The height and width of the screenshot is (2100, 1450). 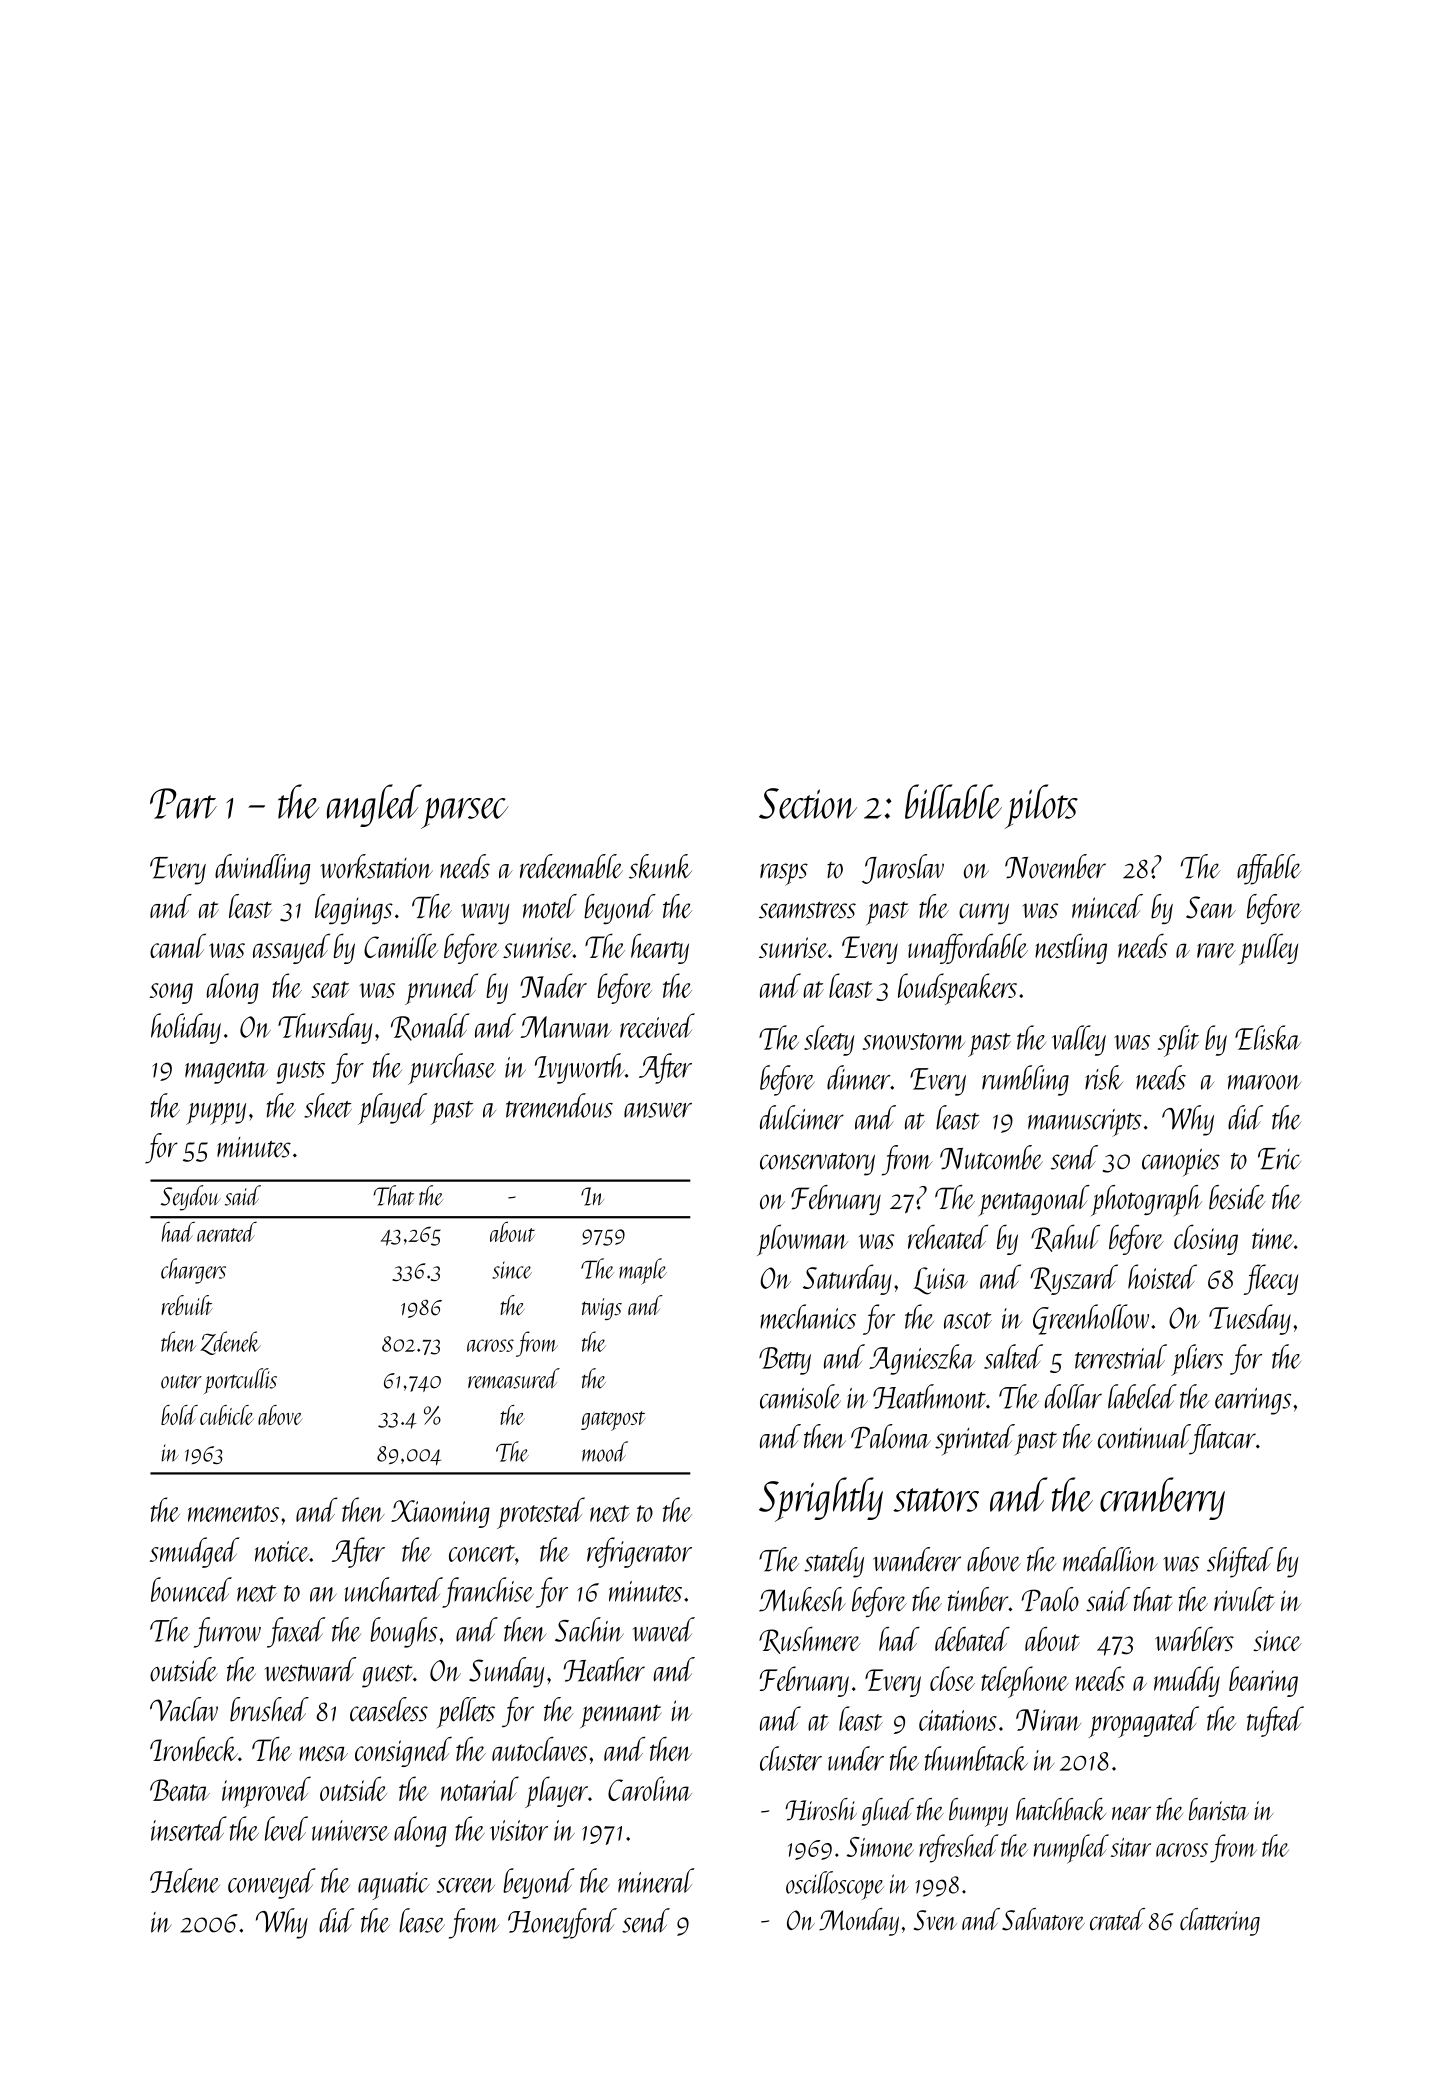 I want to click on Eliska, so click(x=1268, y=1037).
